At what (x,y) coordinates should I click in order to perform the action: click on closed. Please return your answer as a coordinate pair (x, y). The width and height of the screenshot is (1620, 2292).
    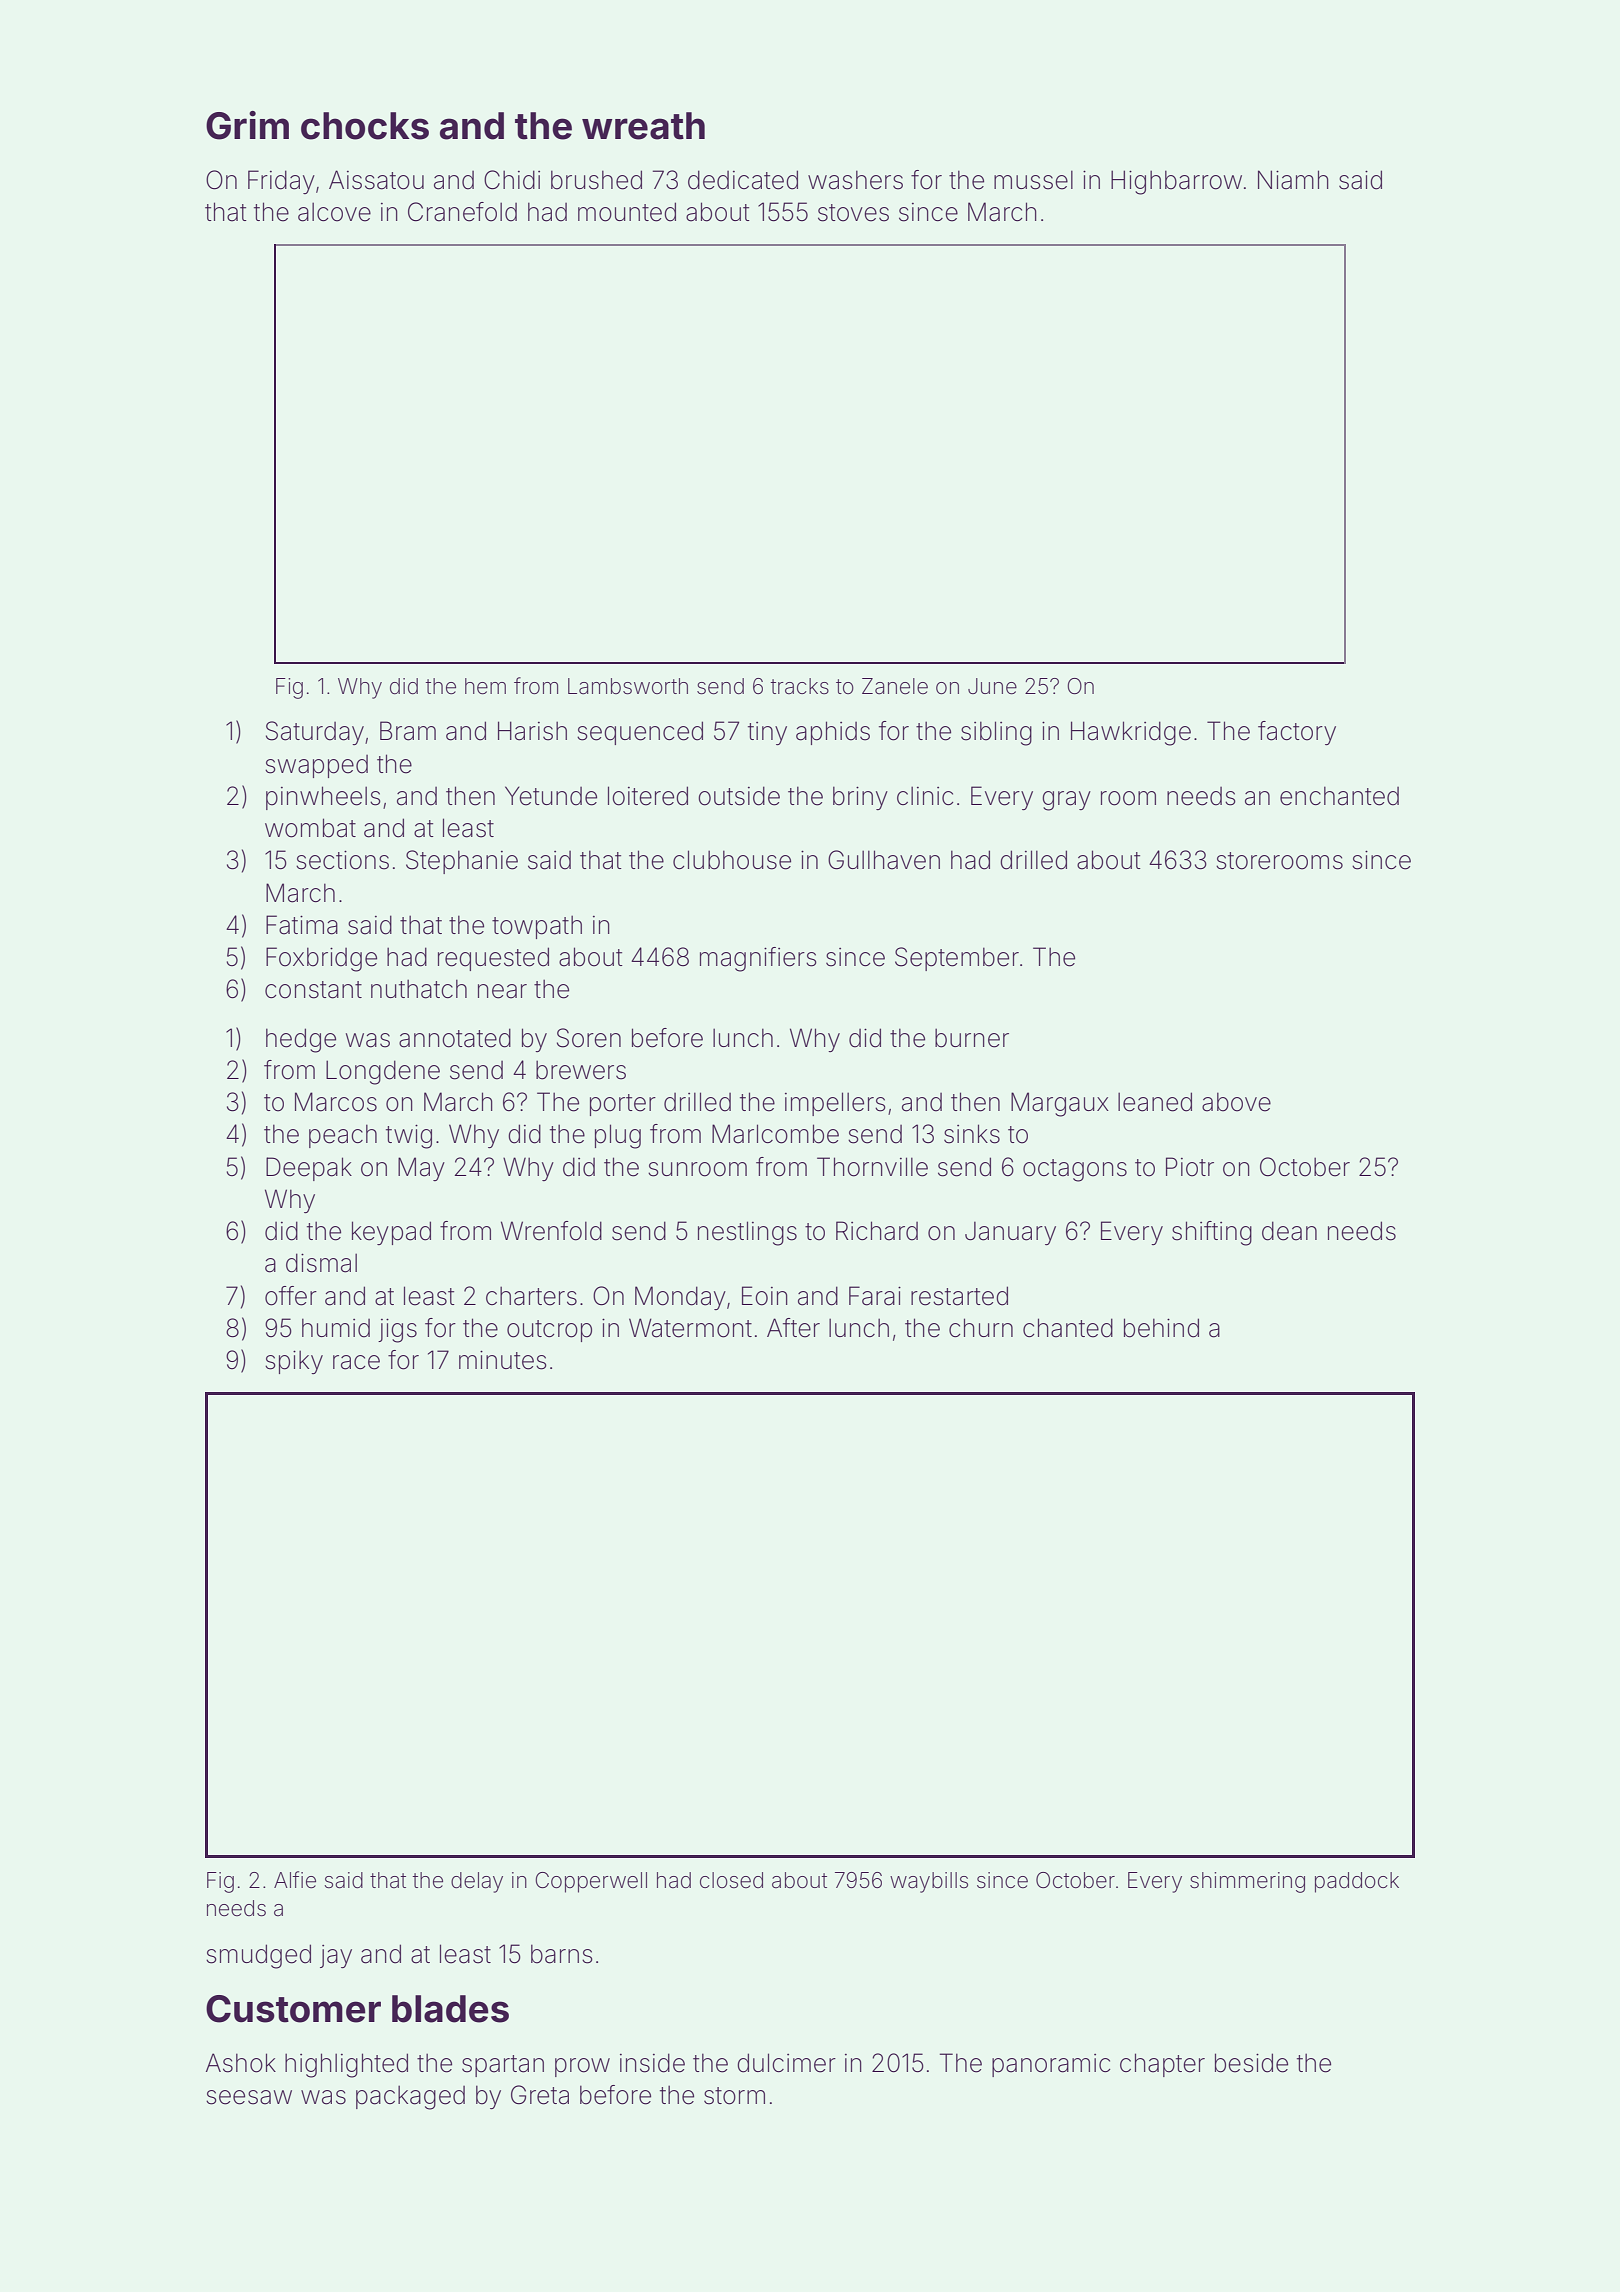
    Looking at the image, I should click on (731, 1880).
